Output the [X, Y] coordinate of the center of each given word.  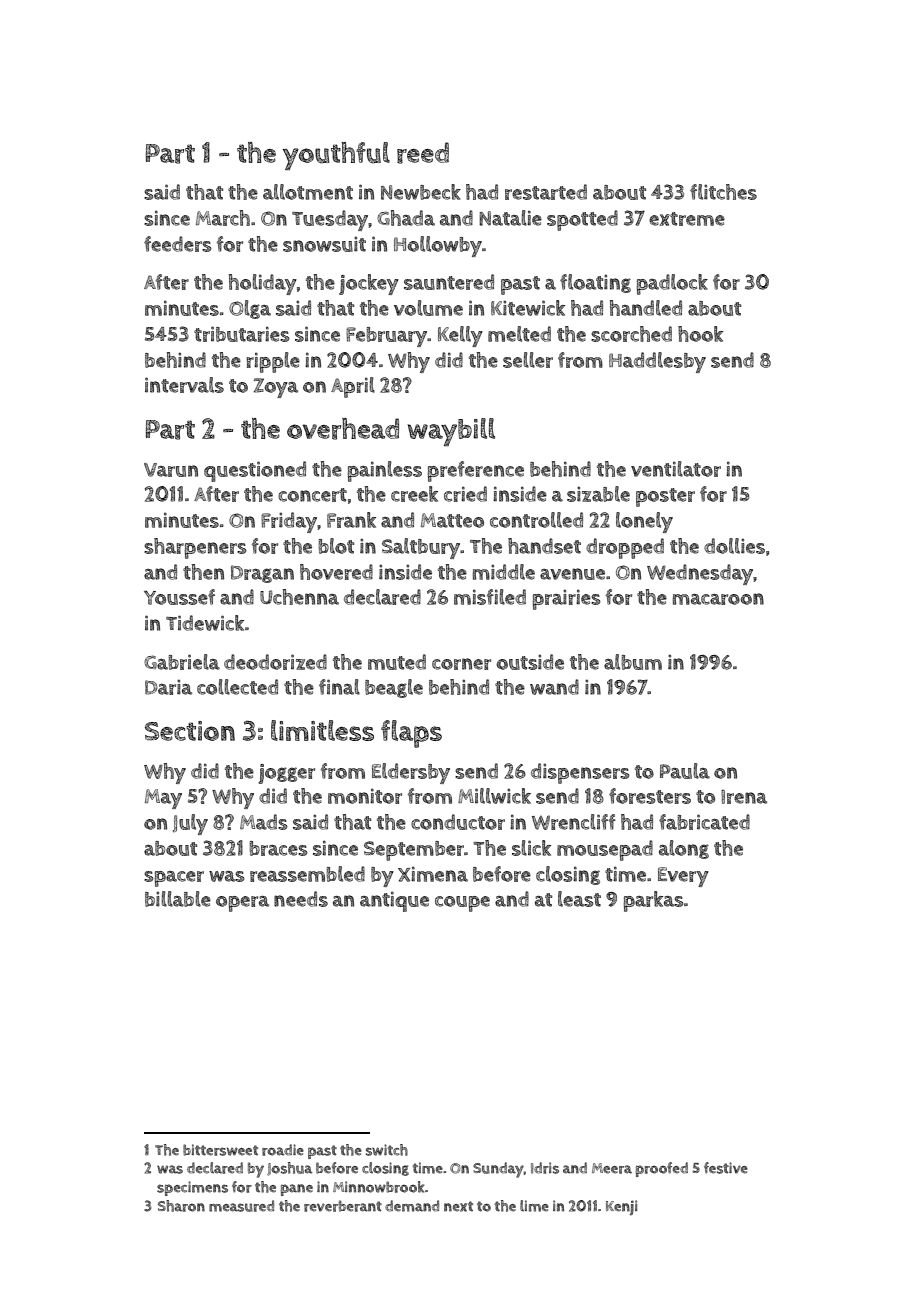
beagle [394, 688]
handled [646, 308]
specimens [192, 1188]
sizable [598, 494]
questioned [255, 471]
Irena [744, 797]
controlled [536, 520]
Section [190, 731]
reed [423, 153]
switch [387, 1150]
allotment [308, 192]
